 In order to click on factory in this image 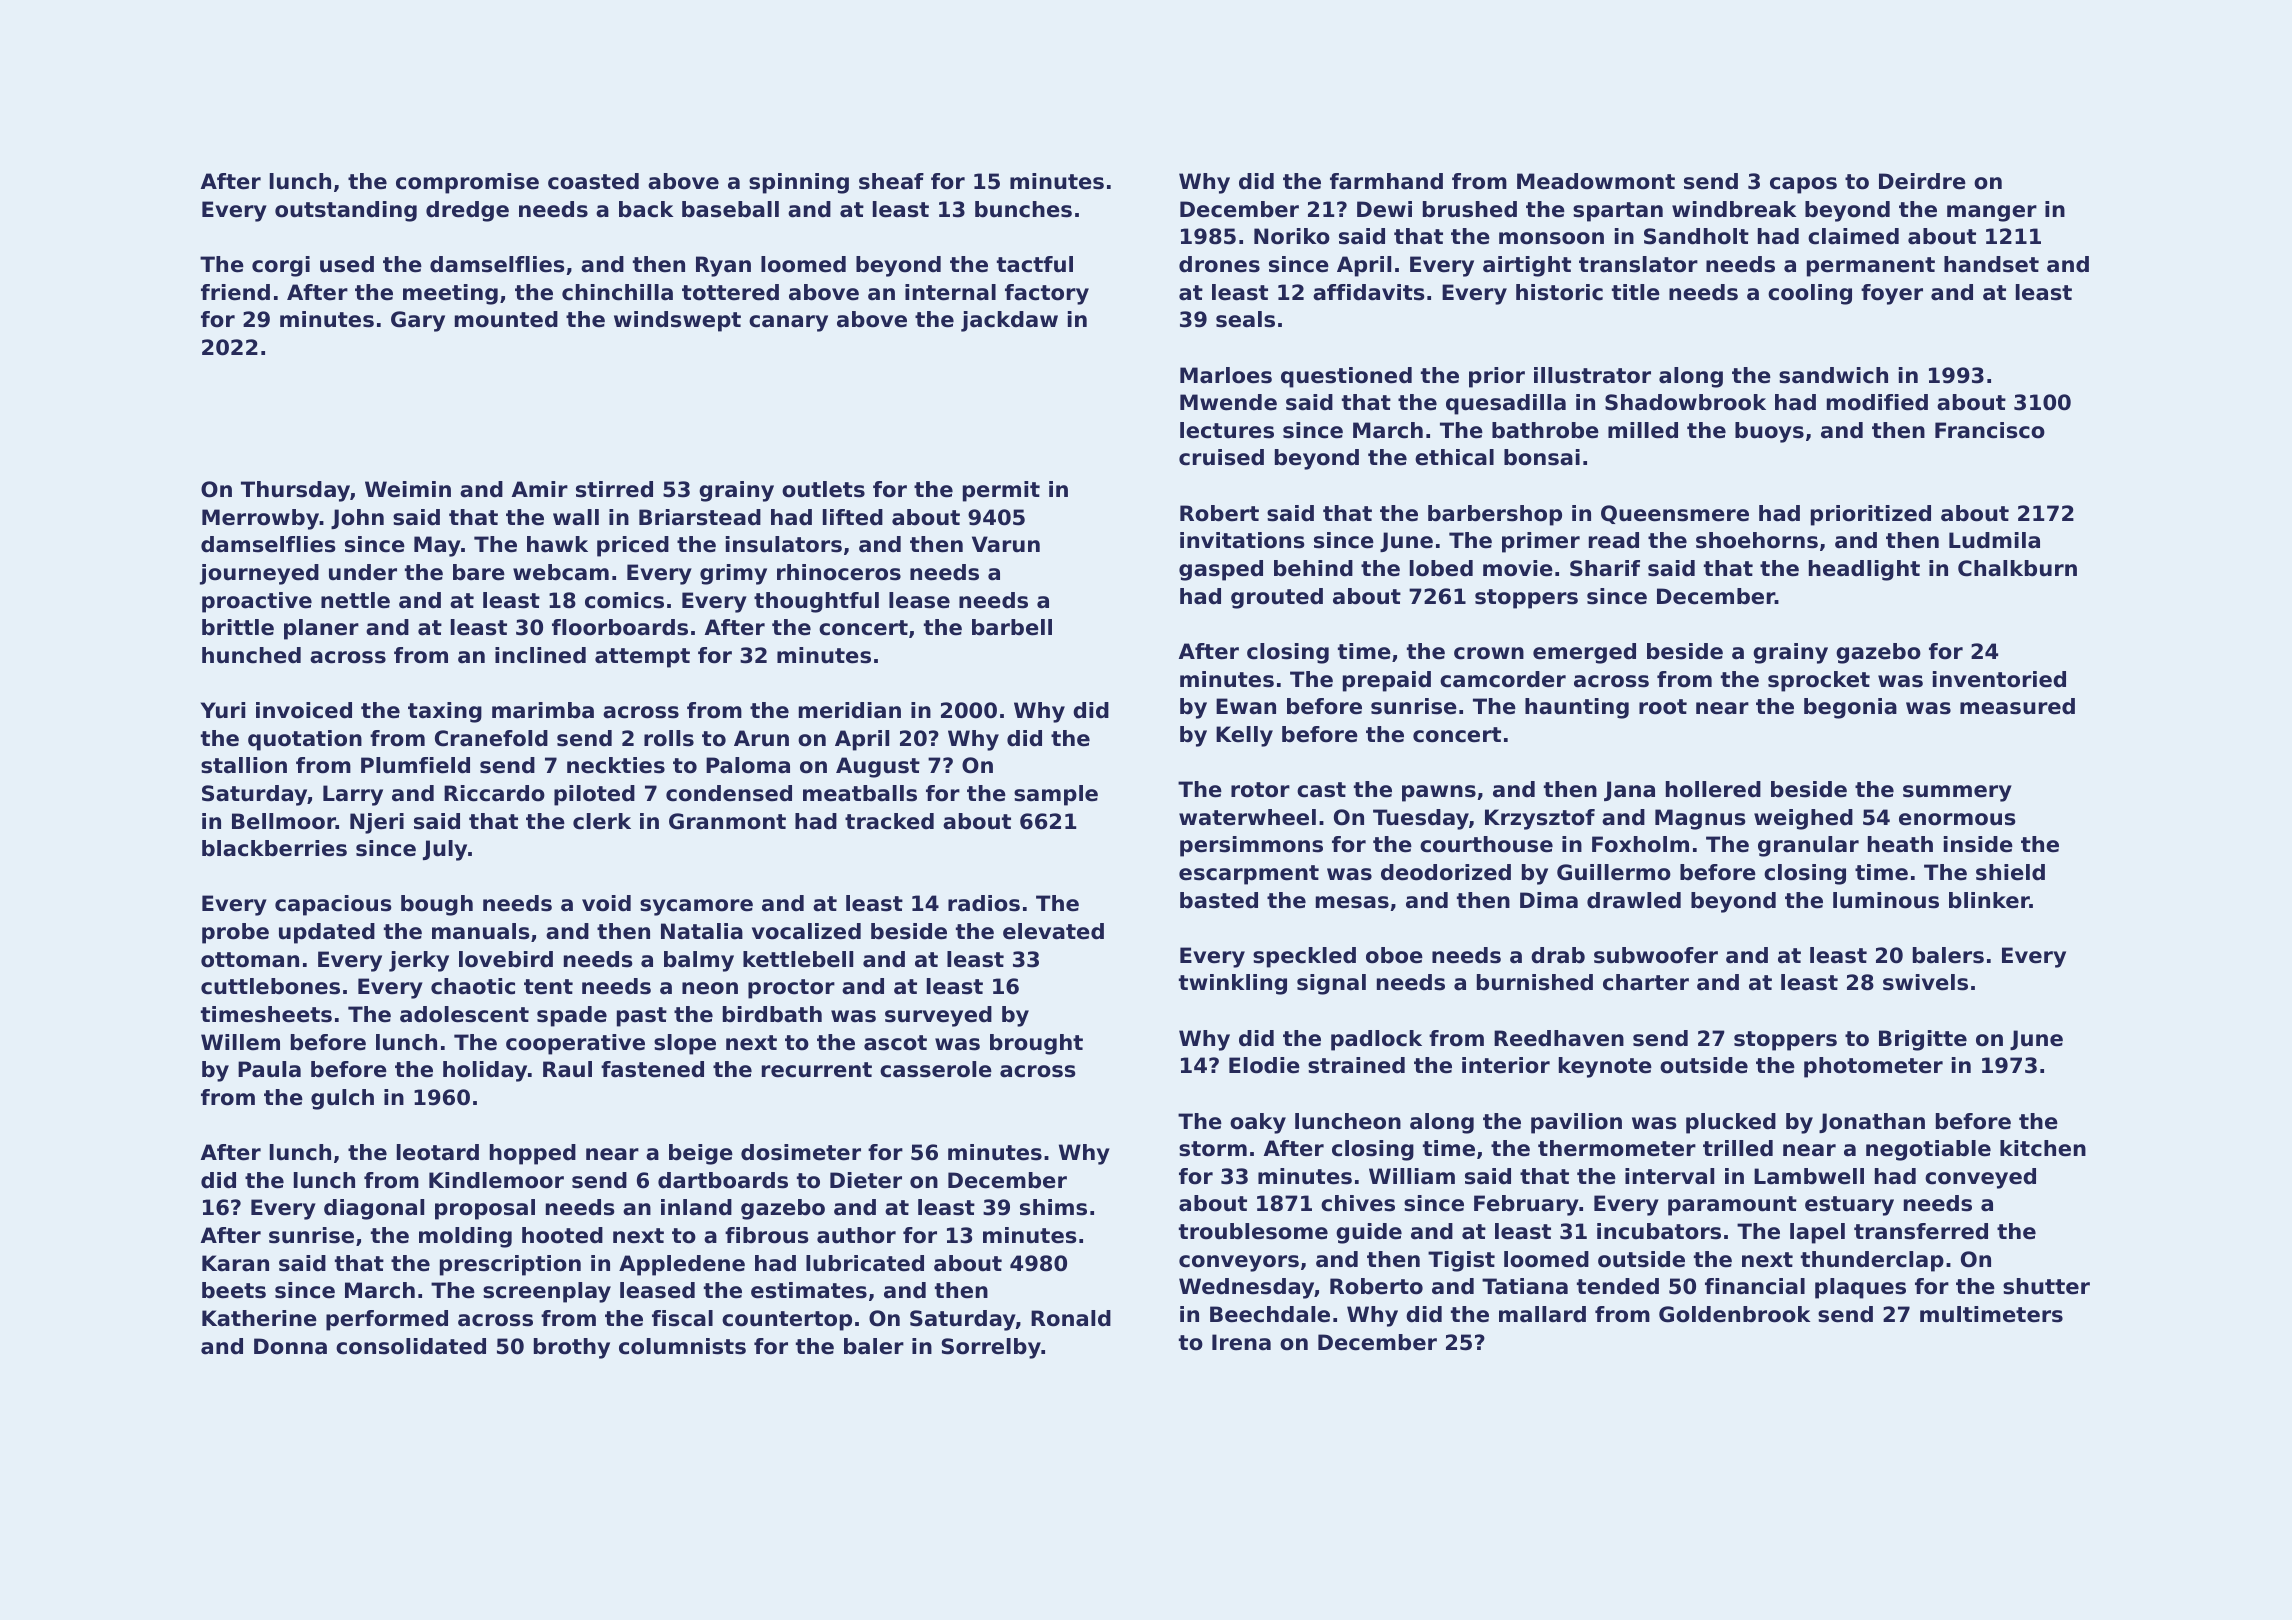, I will do `click(1047, 294)`.
